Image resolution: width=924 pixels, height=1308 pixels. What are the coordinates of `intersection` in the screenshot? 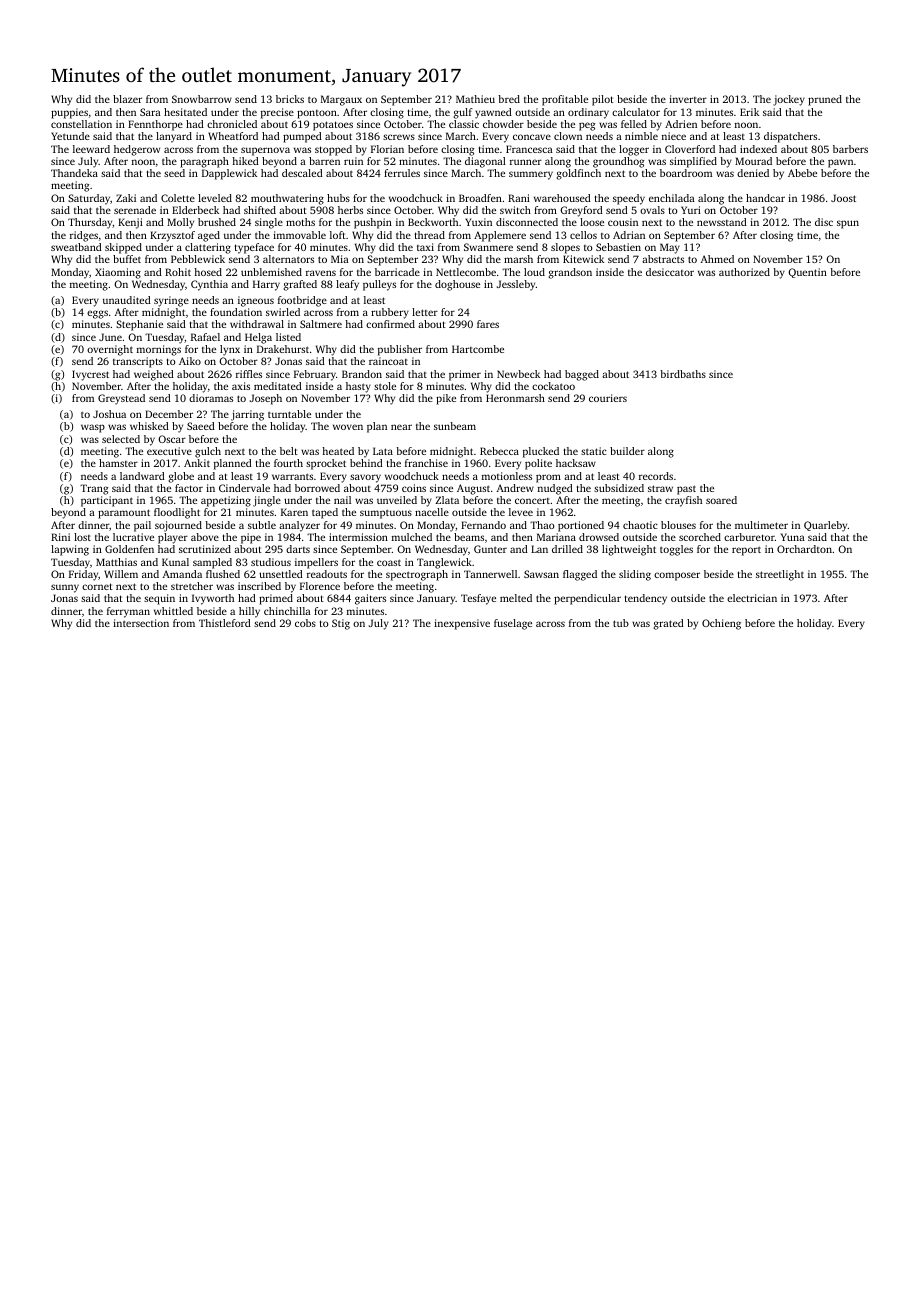 It's located at (141, 623).
